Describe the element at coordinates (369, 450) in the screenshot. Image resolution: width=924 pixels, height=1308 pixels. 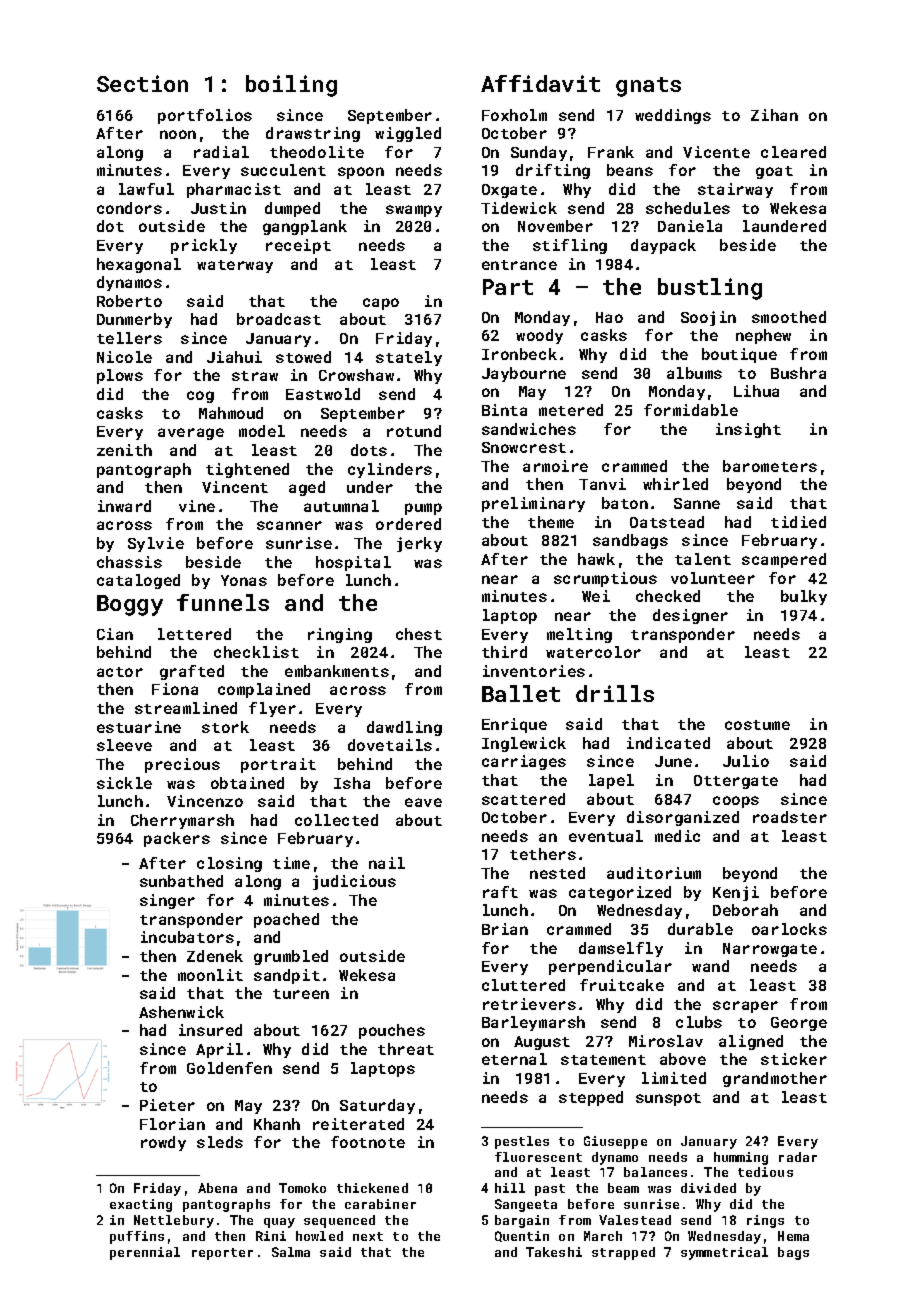
I see `dots` at that location.
